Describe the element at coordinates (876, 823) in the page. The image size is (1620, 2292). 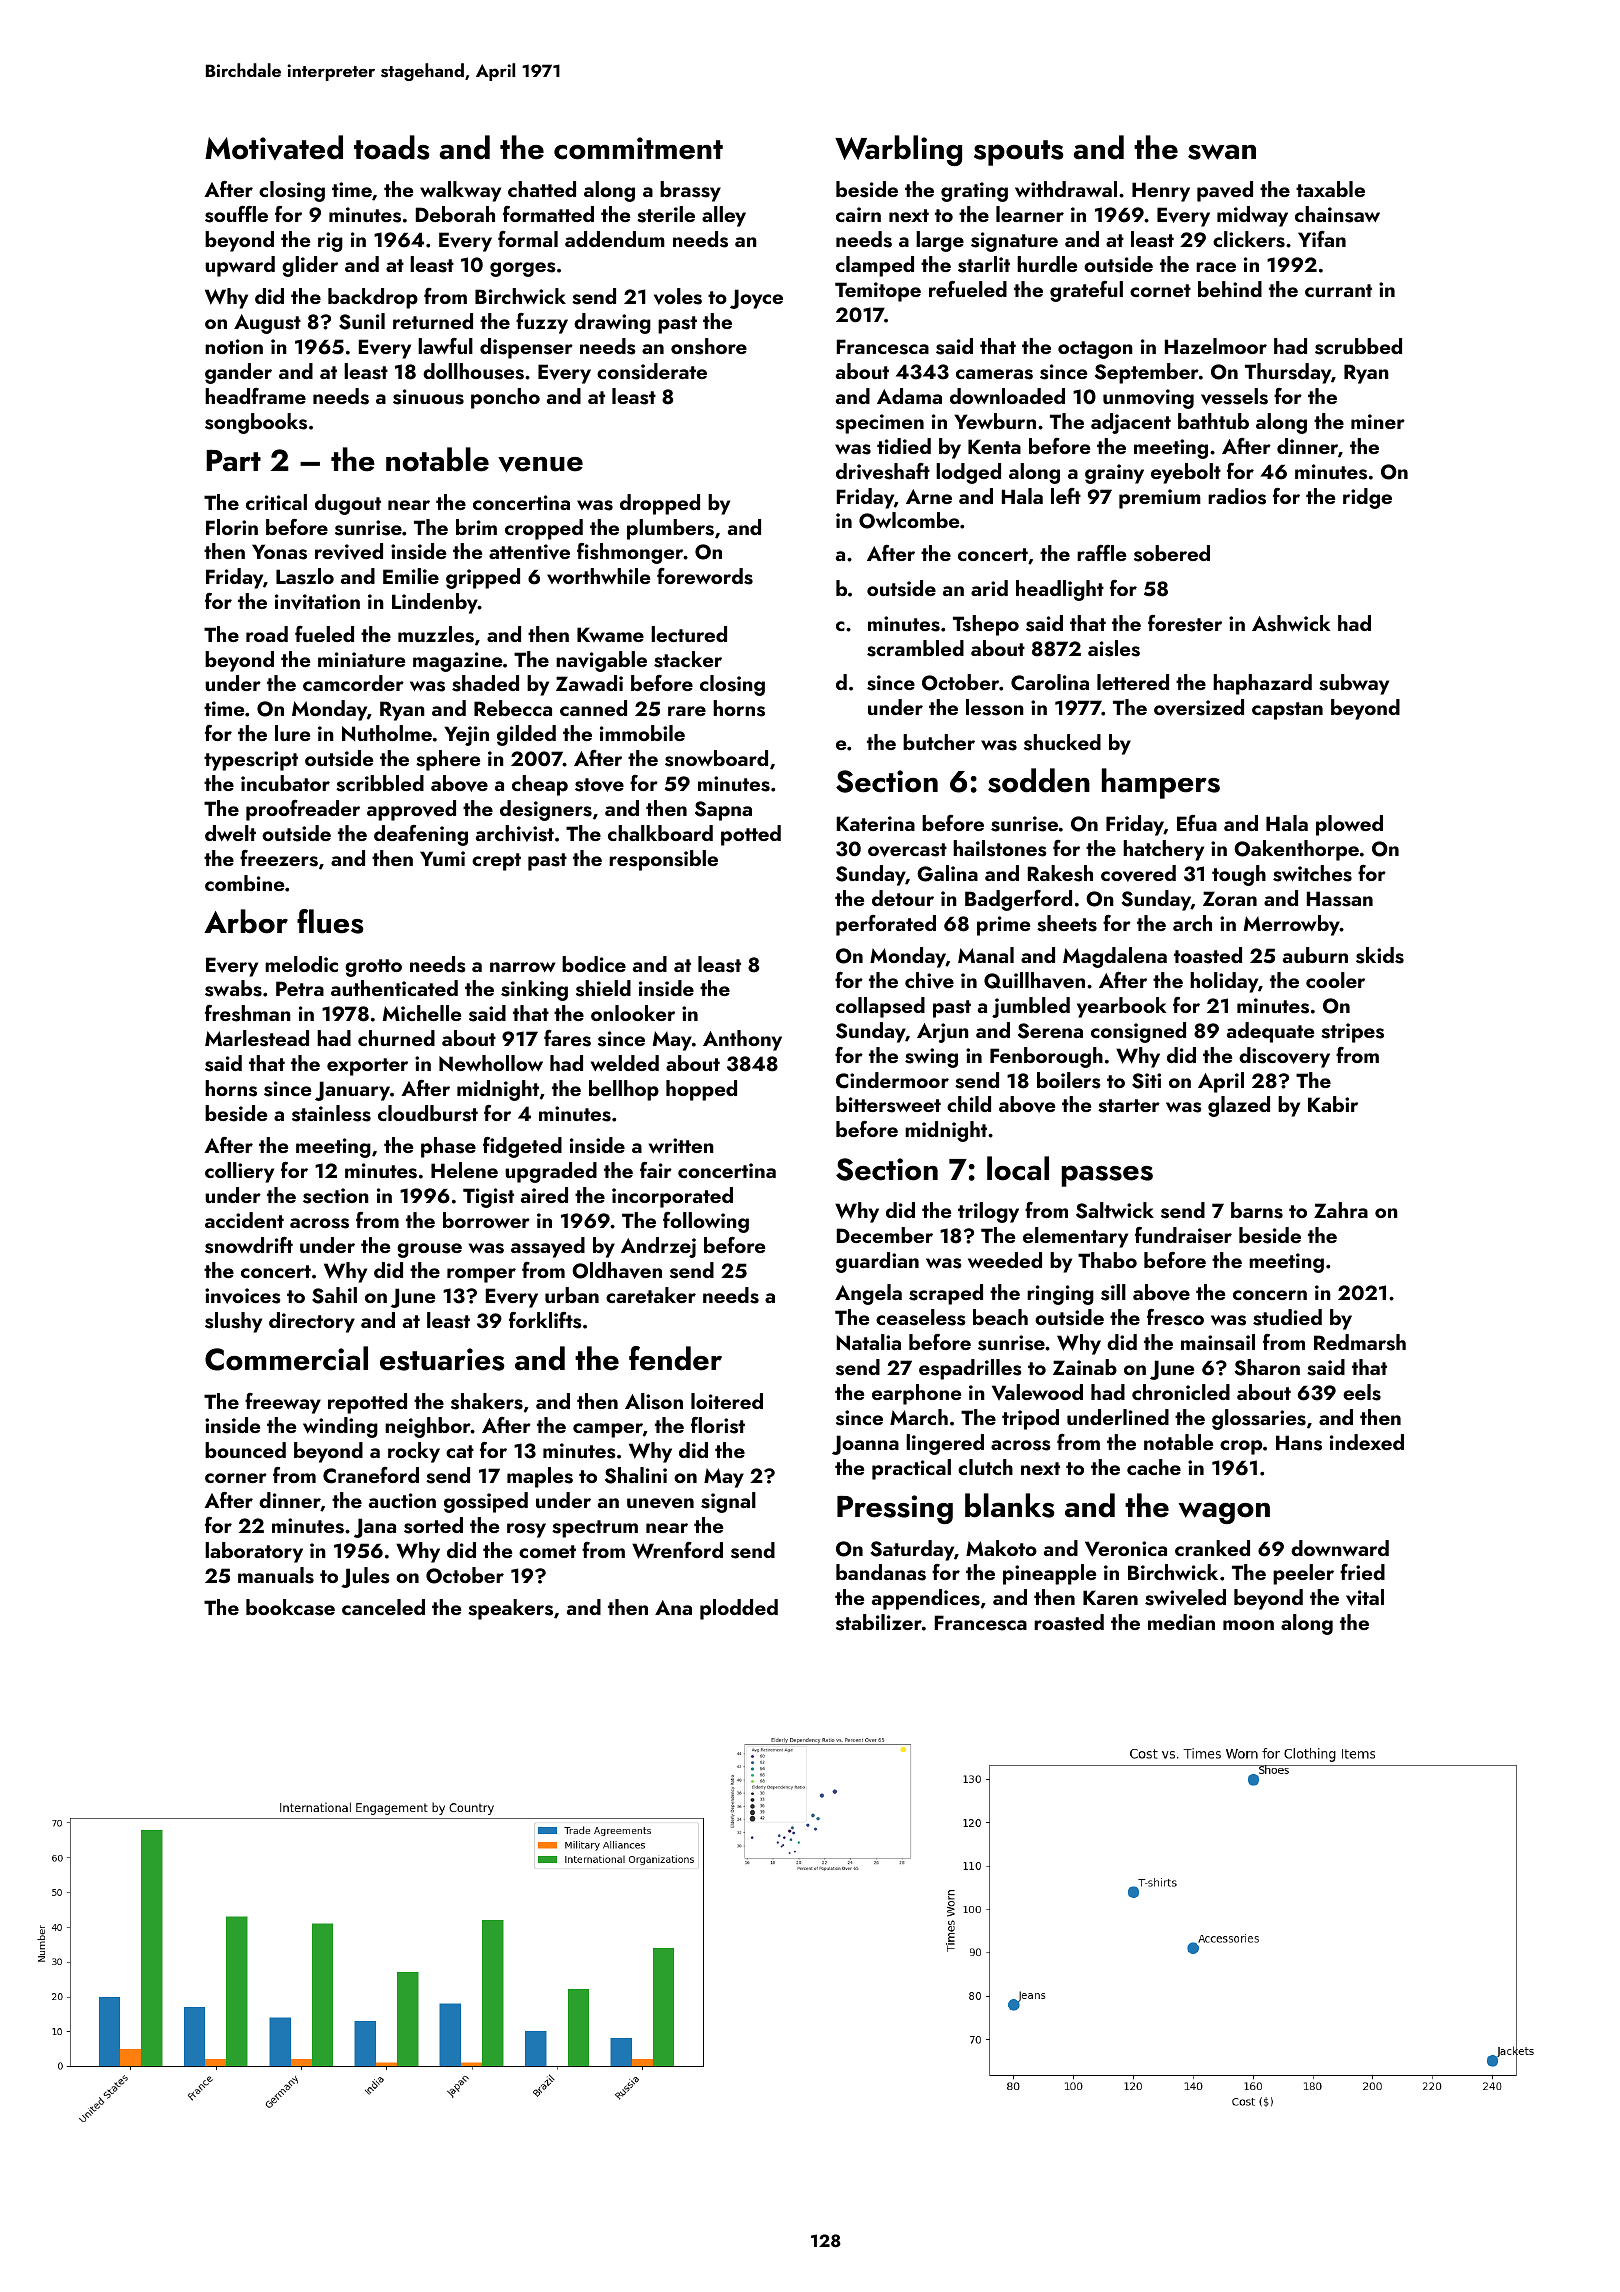
I see `Katerina` at that location.
